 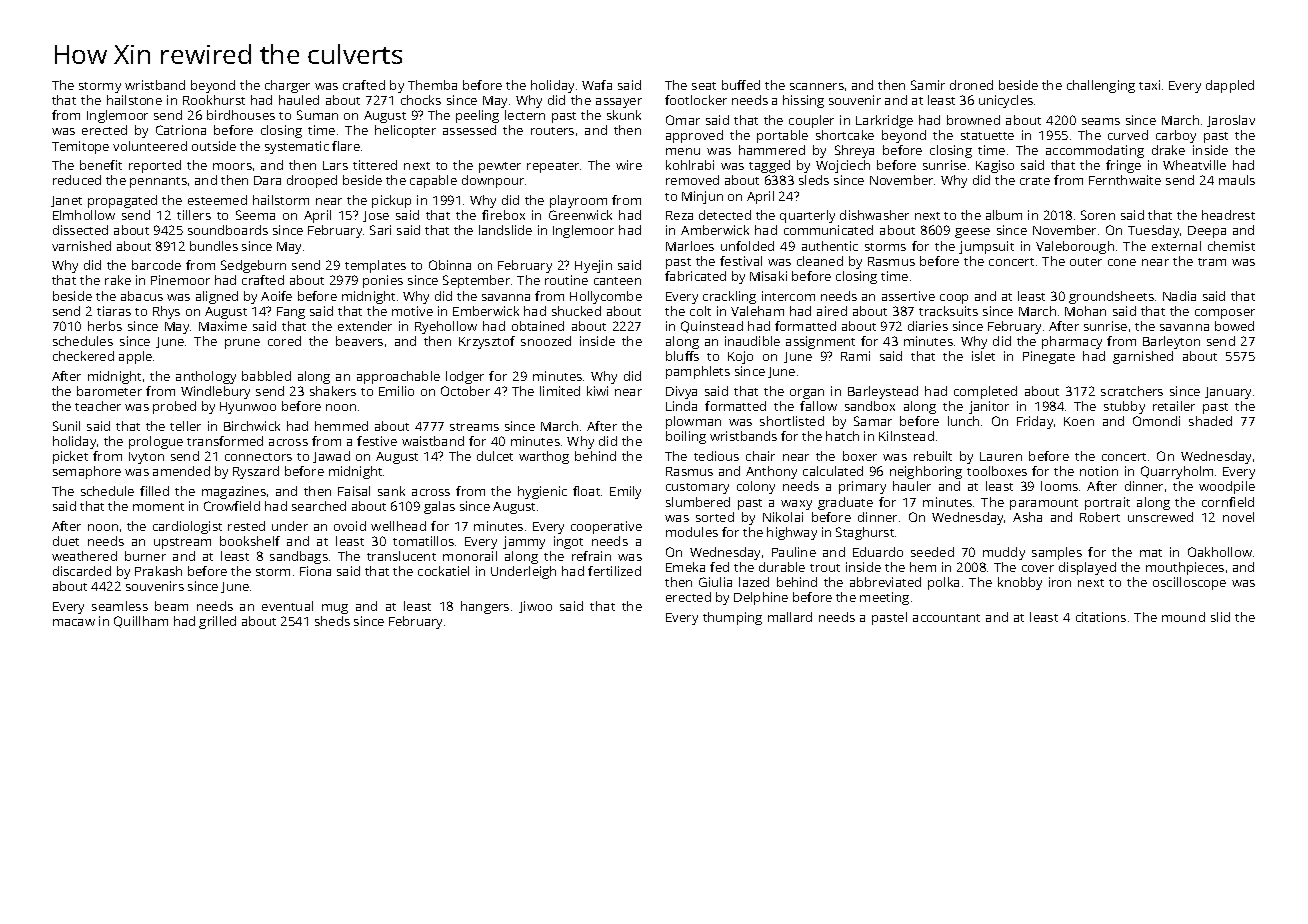 What do you see at coordinates (524, 542) in the image?
I see `jammy` at bounding box center [524, 542].
